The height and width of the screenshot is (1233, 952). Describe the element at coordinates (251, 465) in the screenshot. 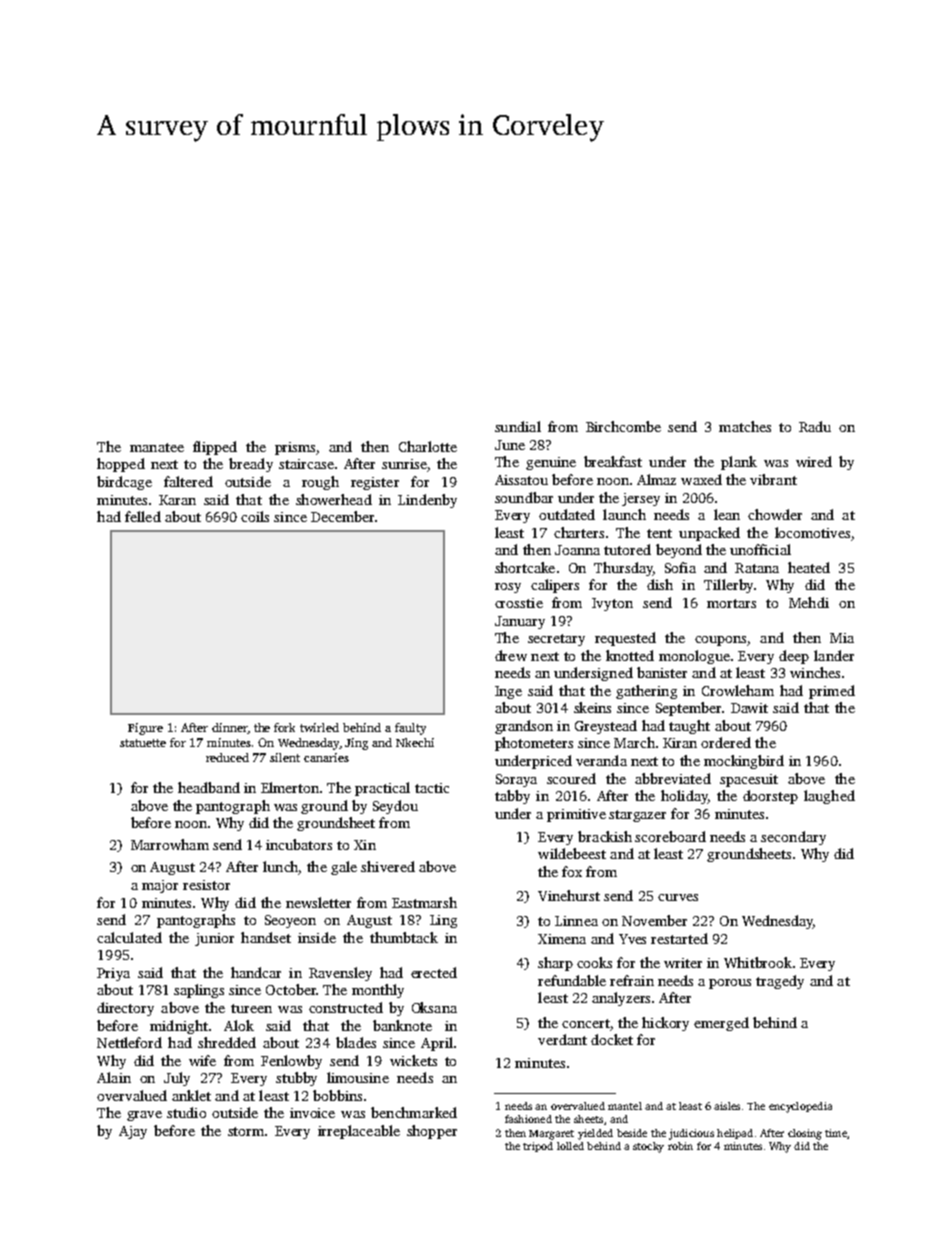

I see `bready` at that location.
